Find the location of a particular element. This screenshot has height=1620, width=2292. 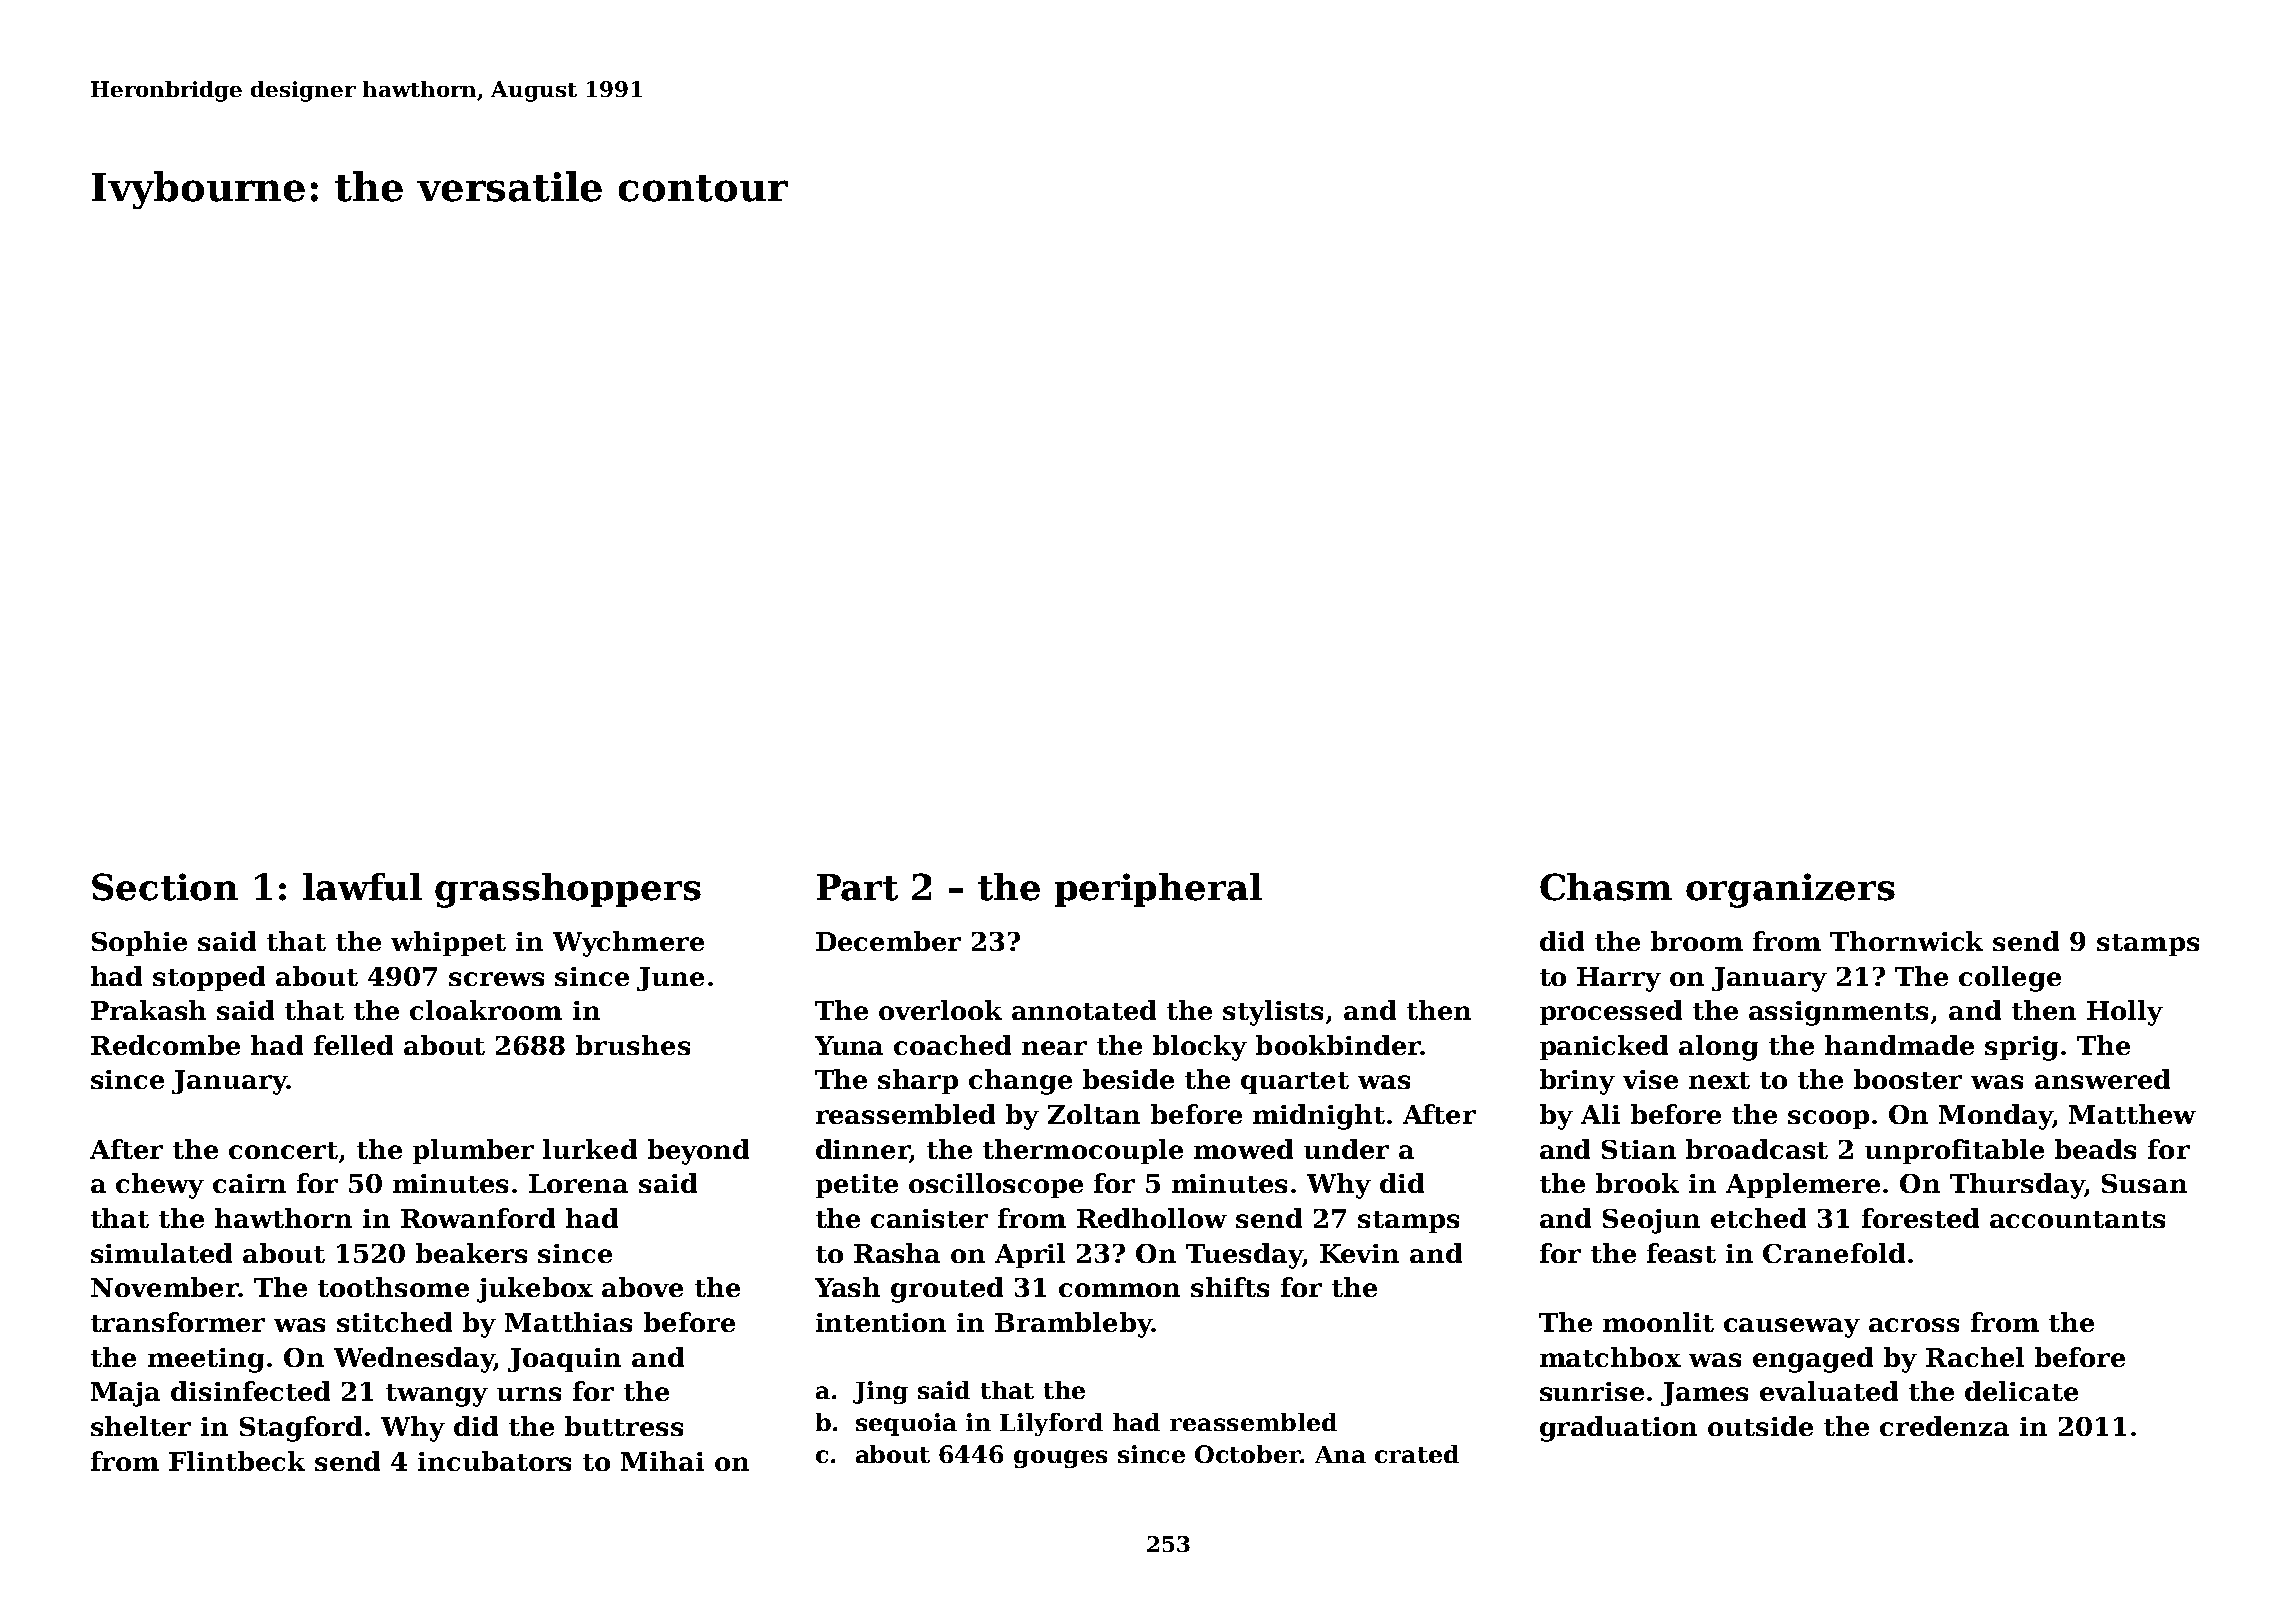

Flintbeck is located at coordinates (237, 1461).
